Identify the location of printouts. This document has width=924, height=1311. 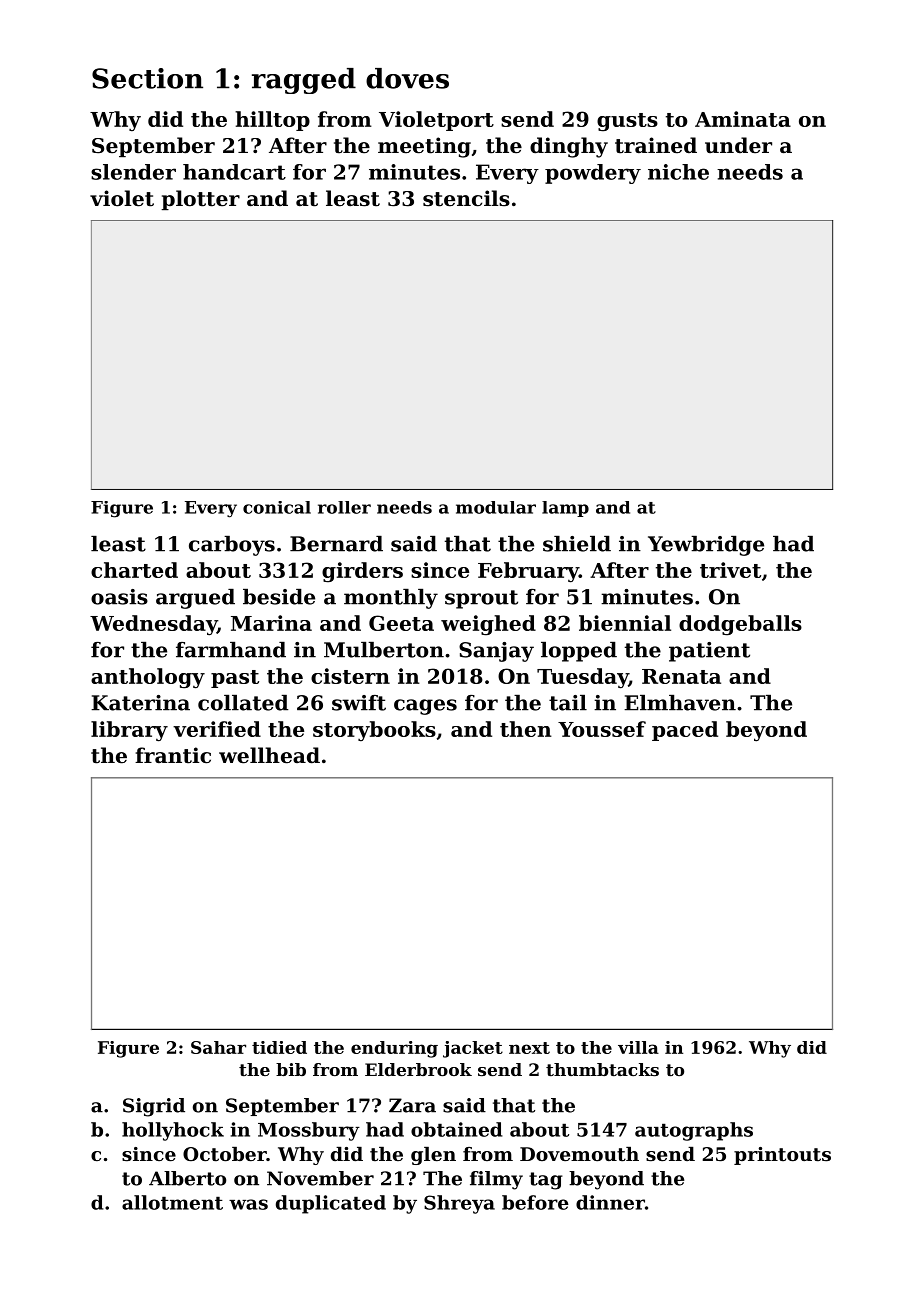
(782, 1156).
